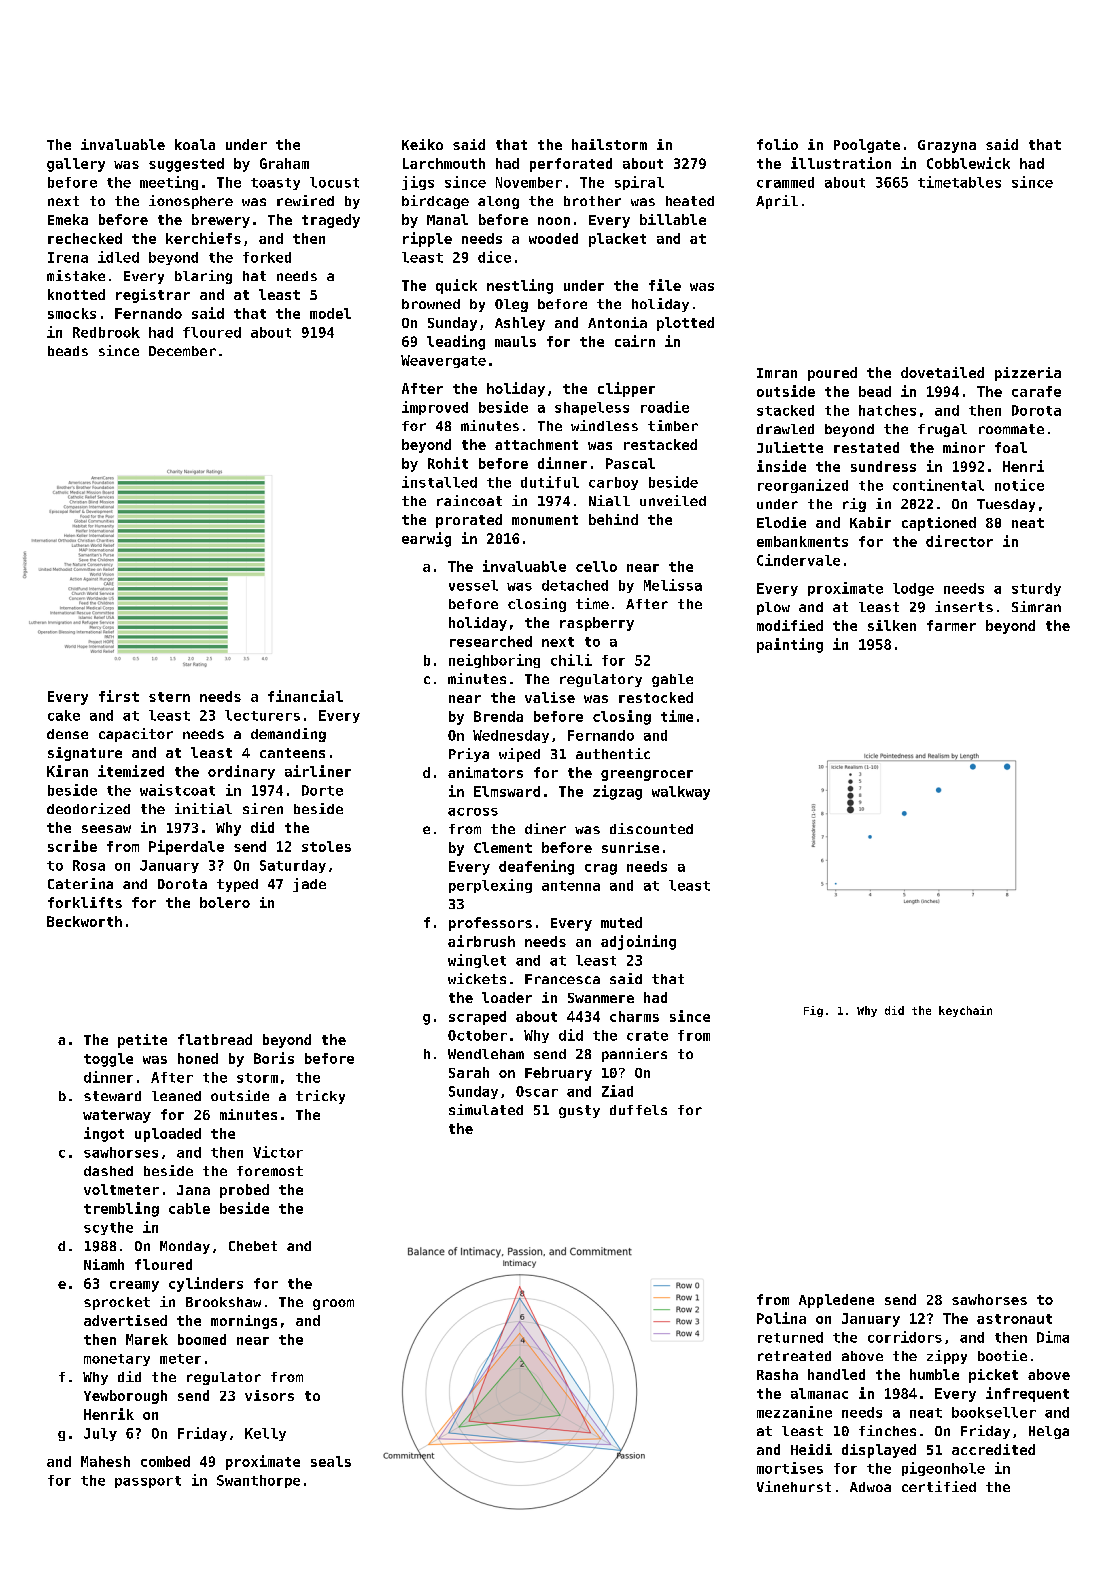 This page has height=1582, width=1119. Describe the element at coordinates (947, 146) in the page. I see `Grazyna` at that location.
